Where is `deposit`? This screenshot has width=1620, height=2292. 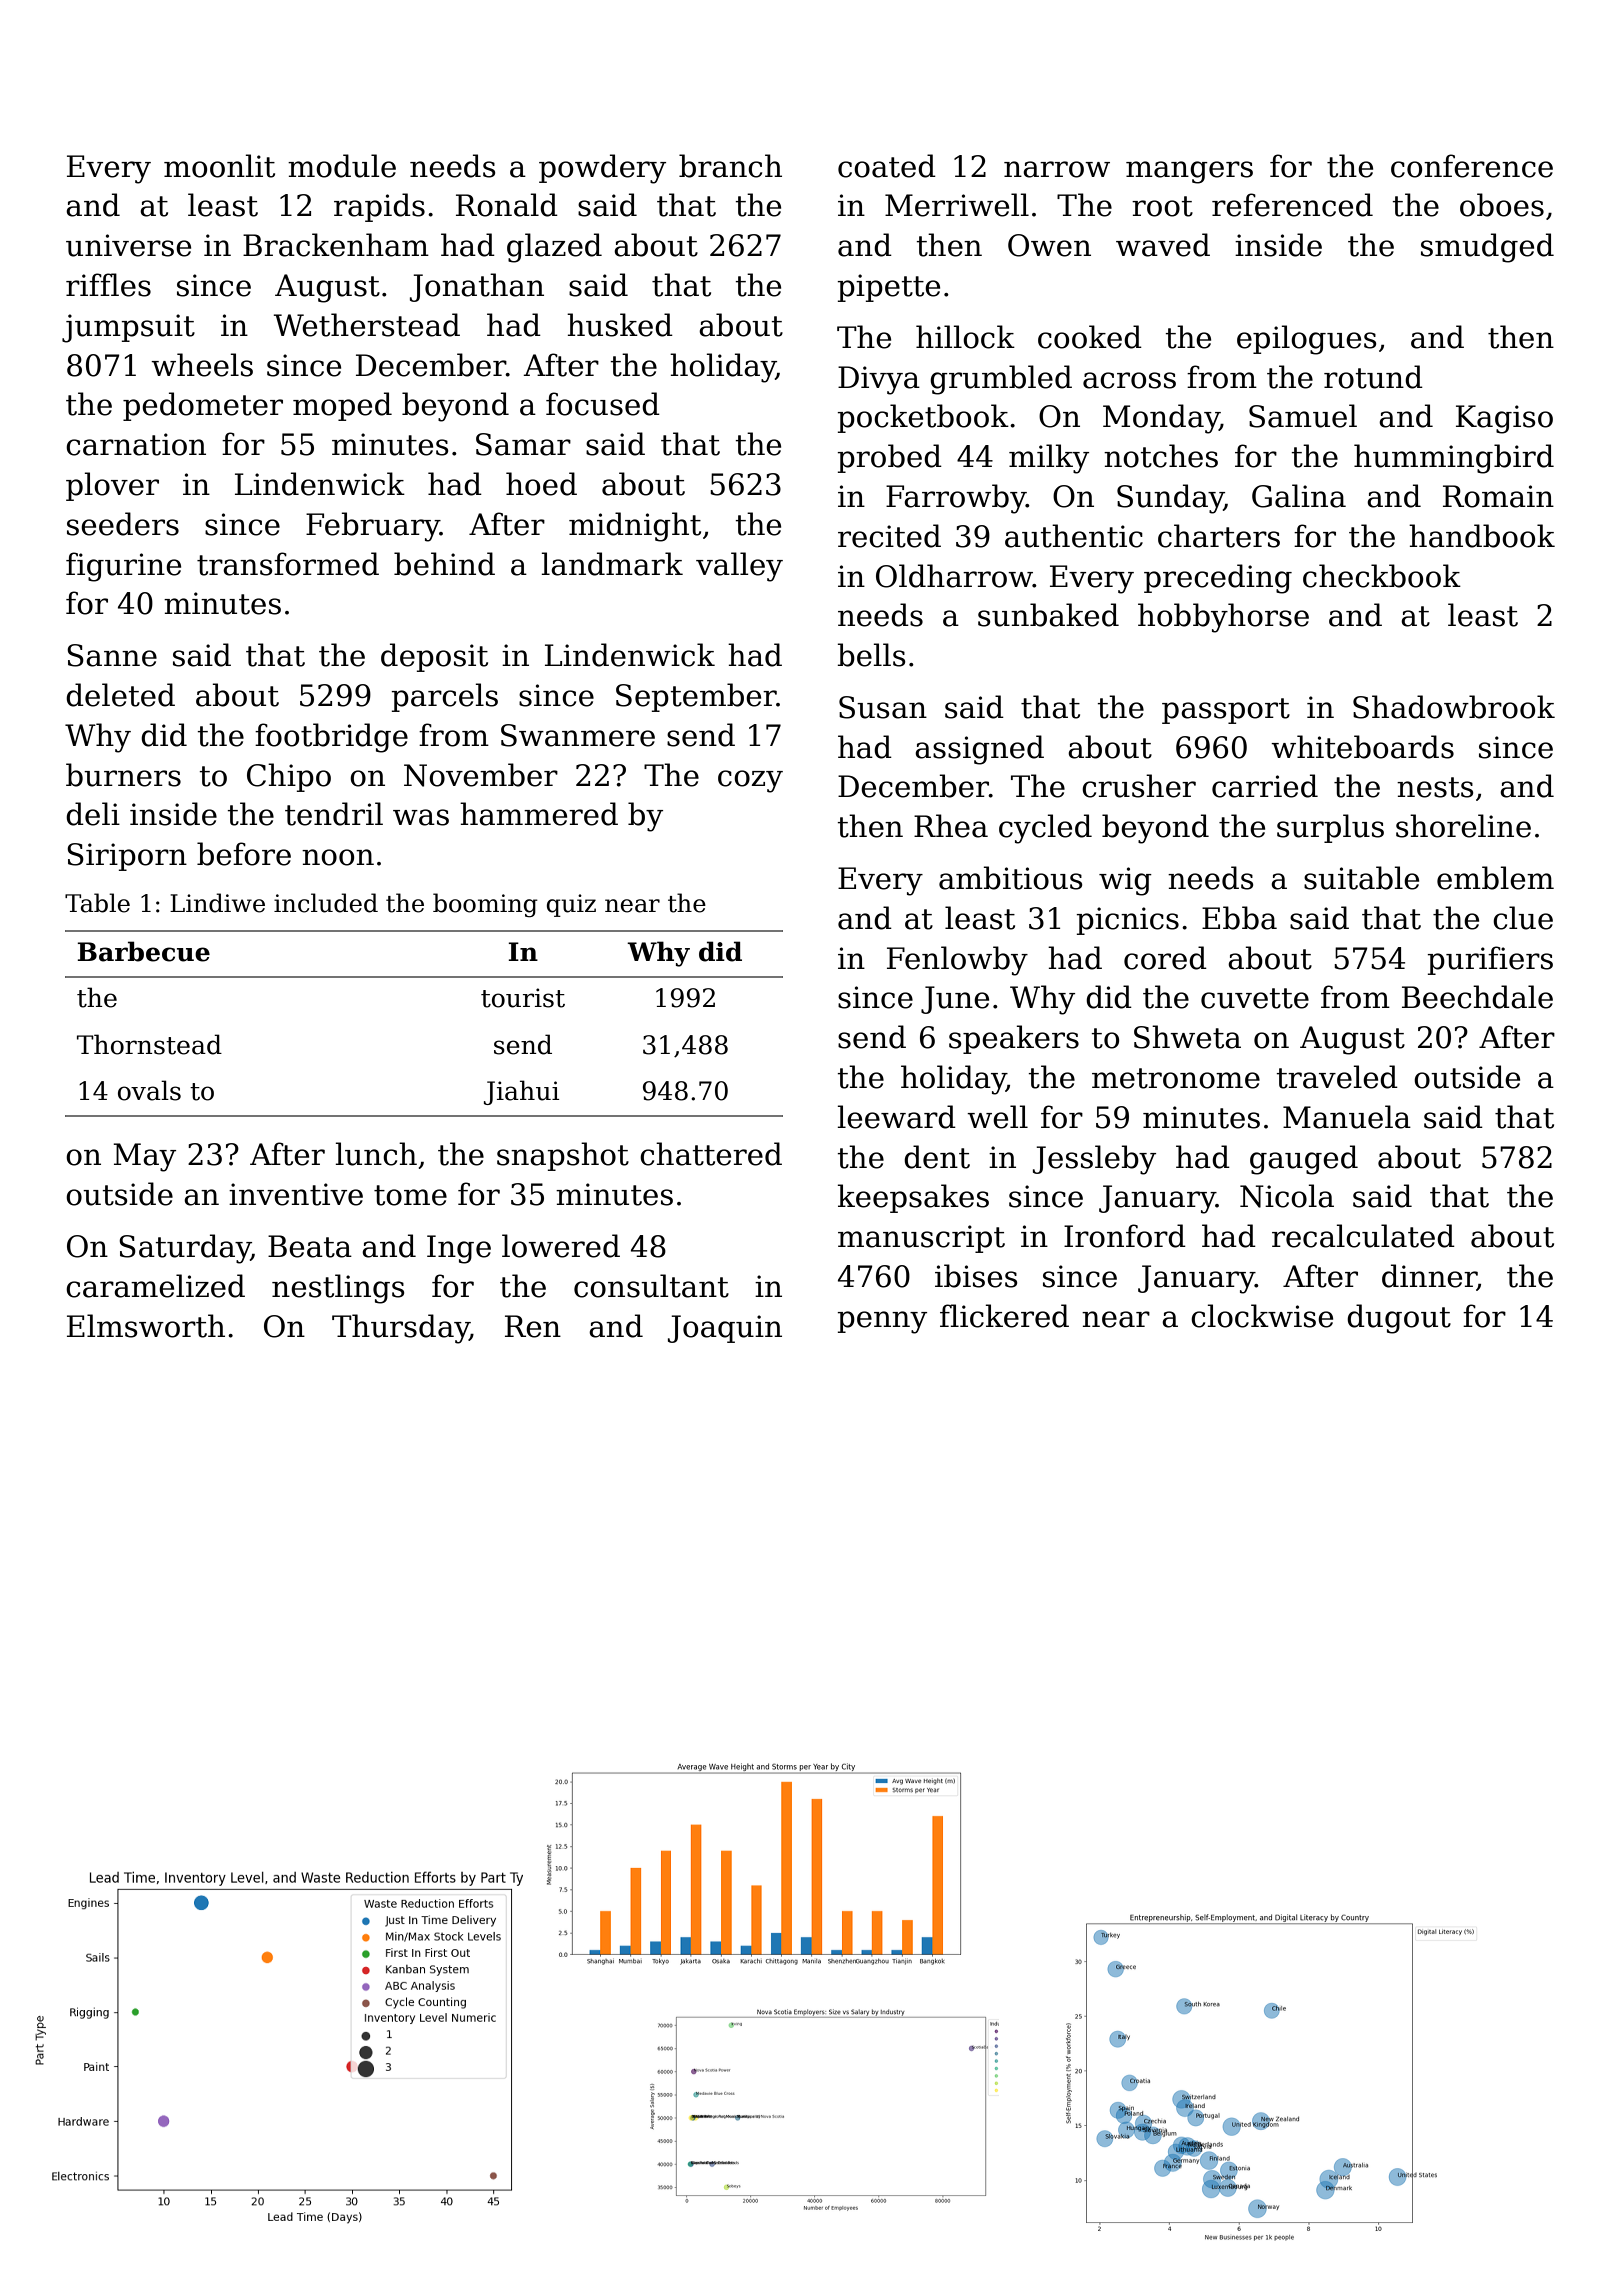
deposit is located at coordinates (434, 657).
